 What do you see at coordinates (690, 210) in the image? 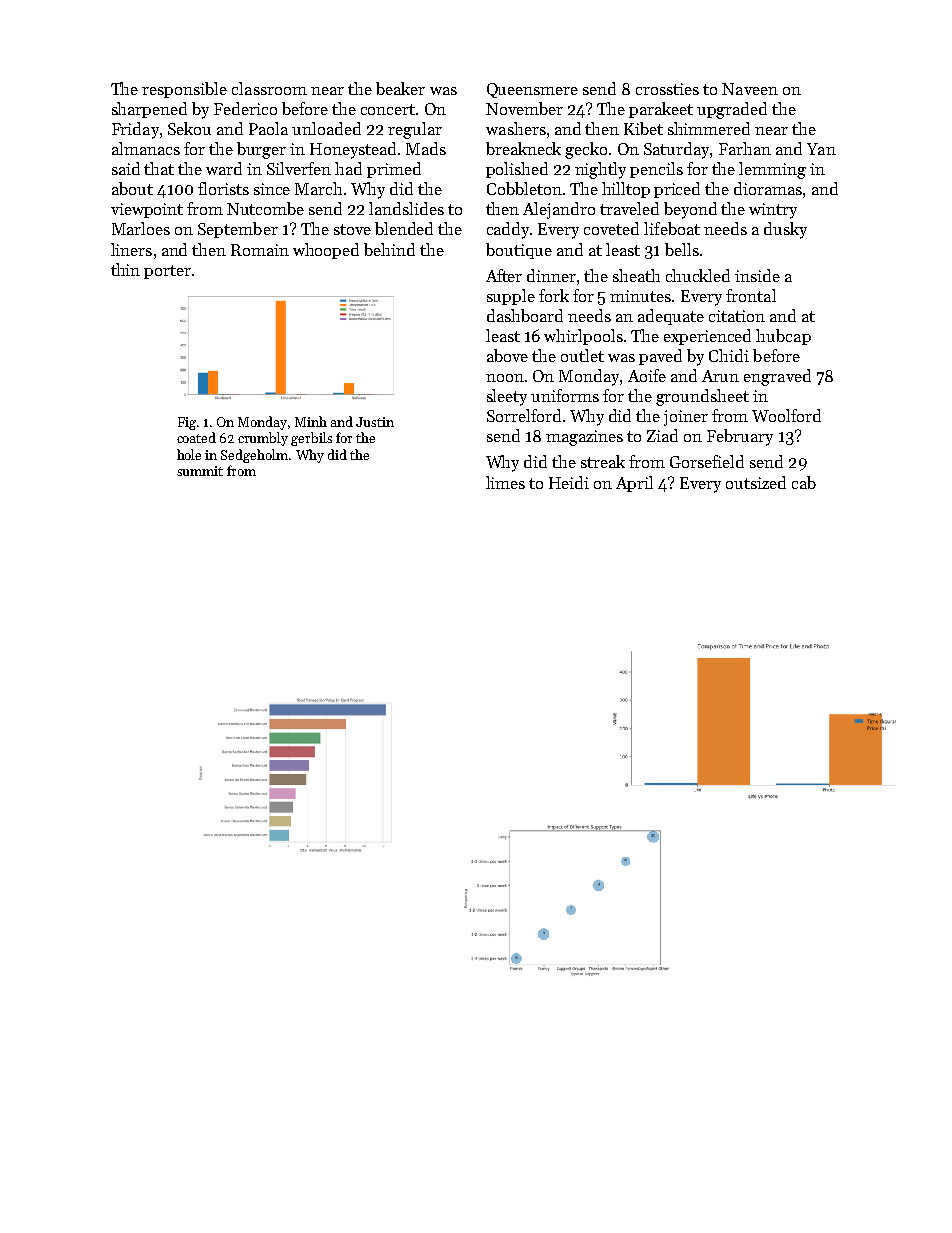
I see `beyond` at bounding box center [690, 210].
